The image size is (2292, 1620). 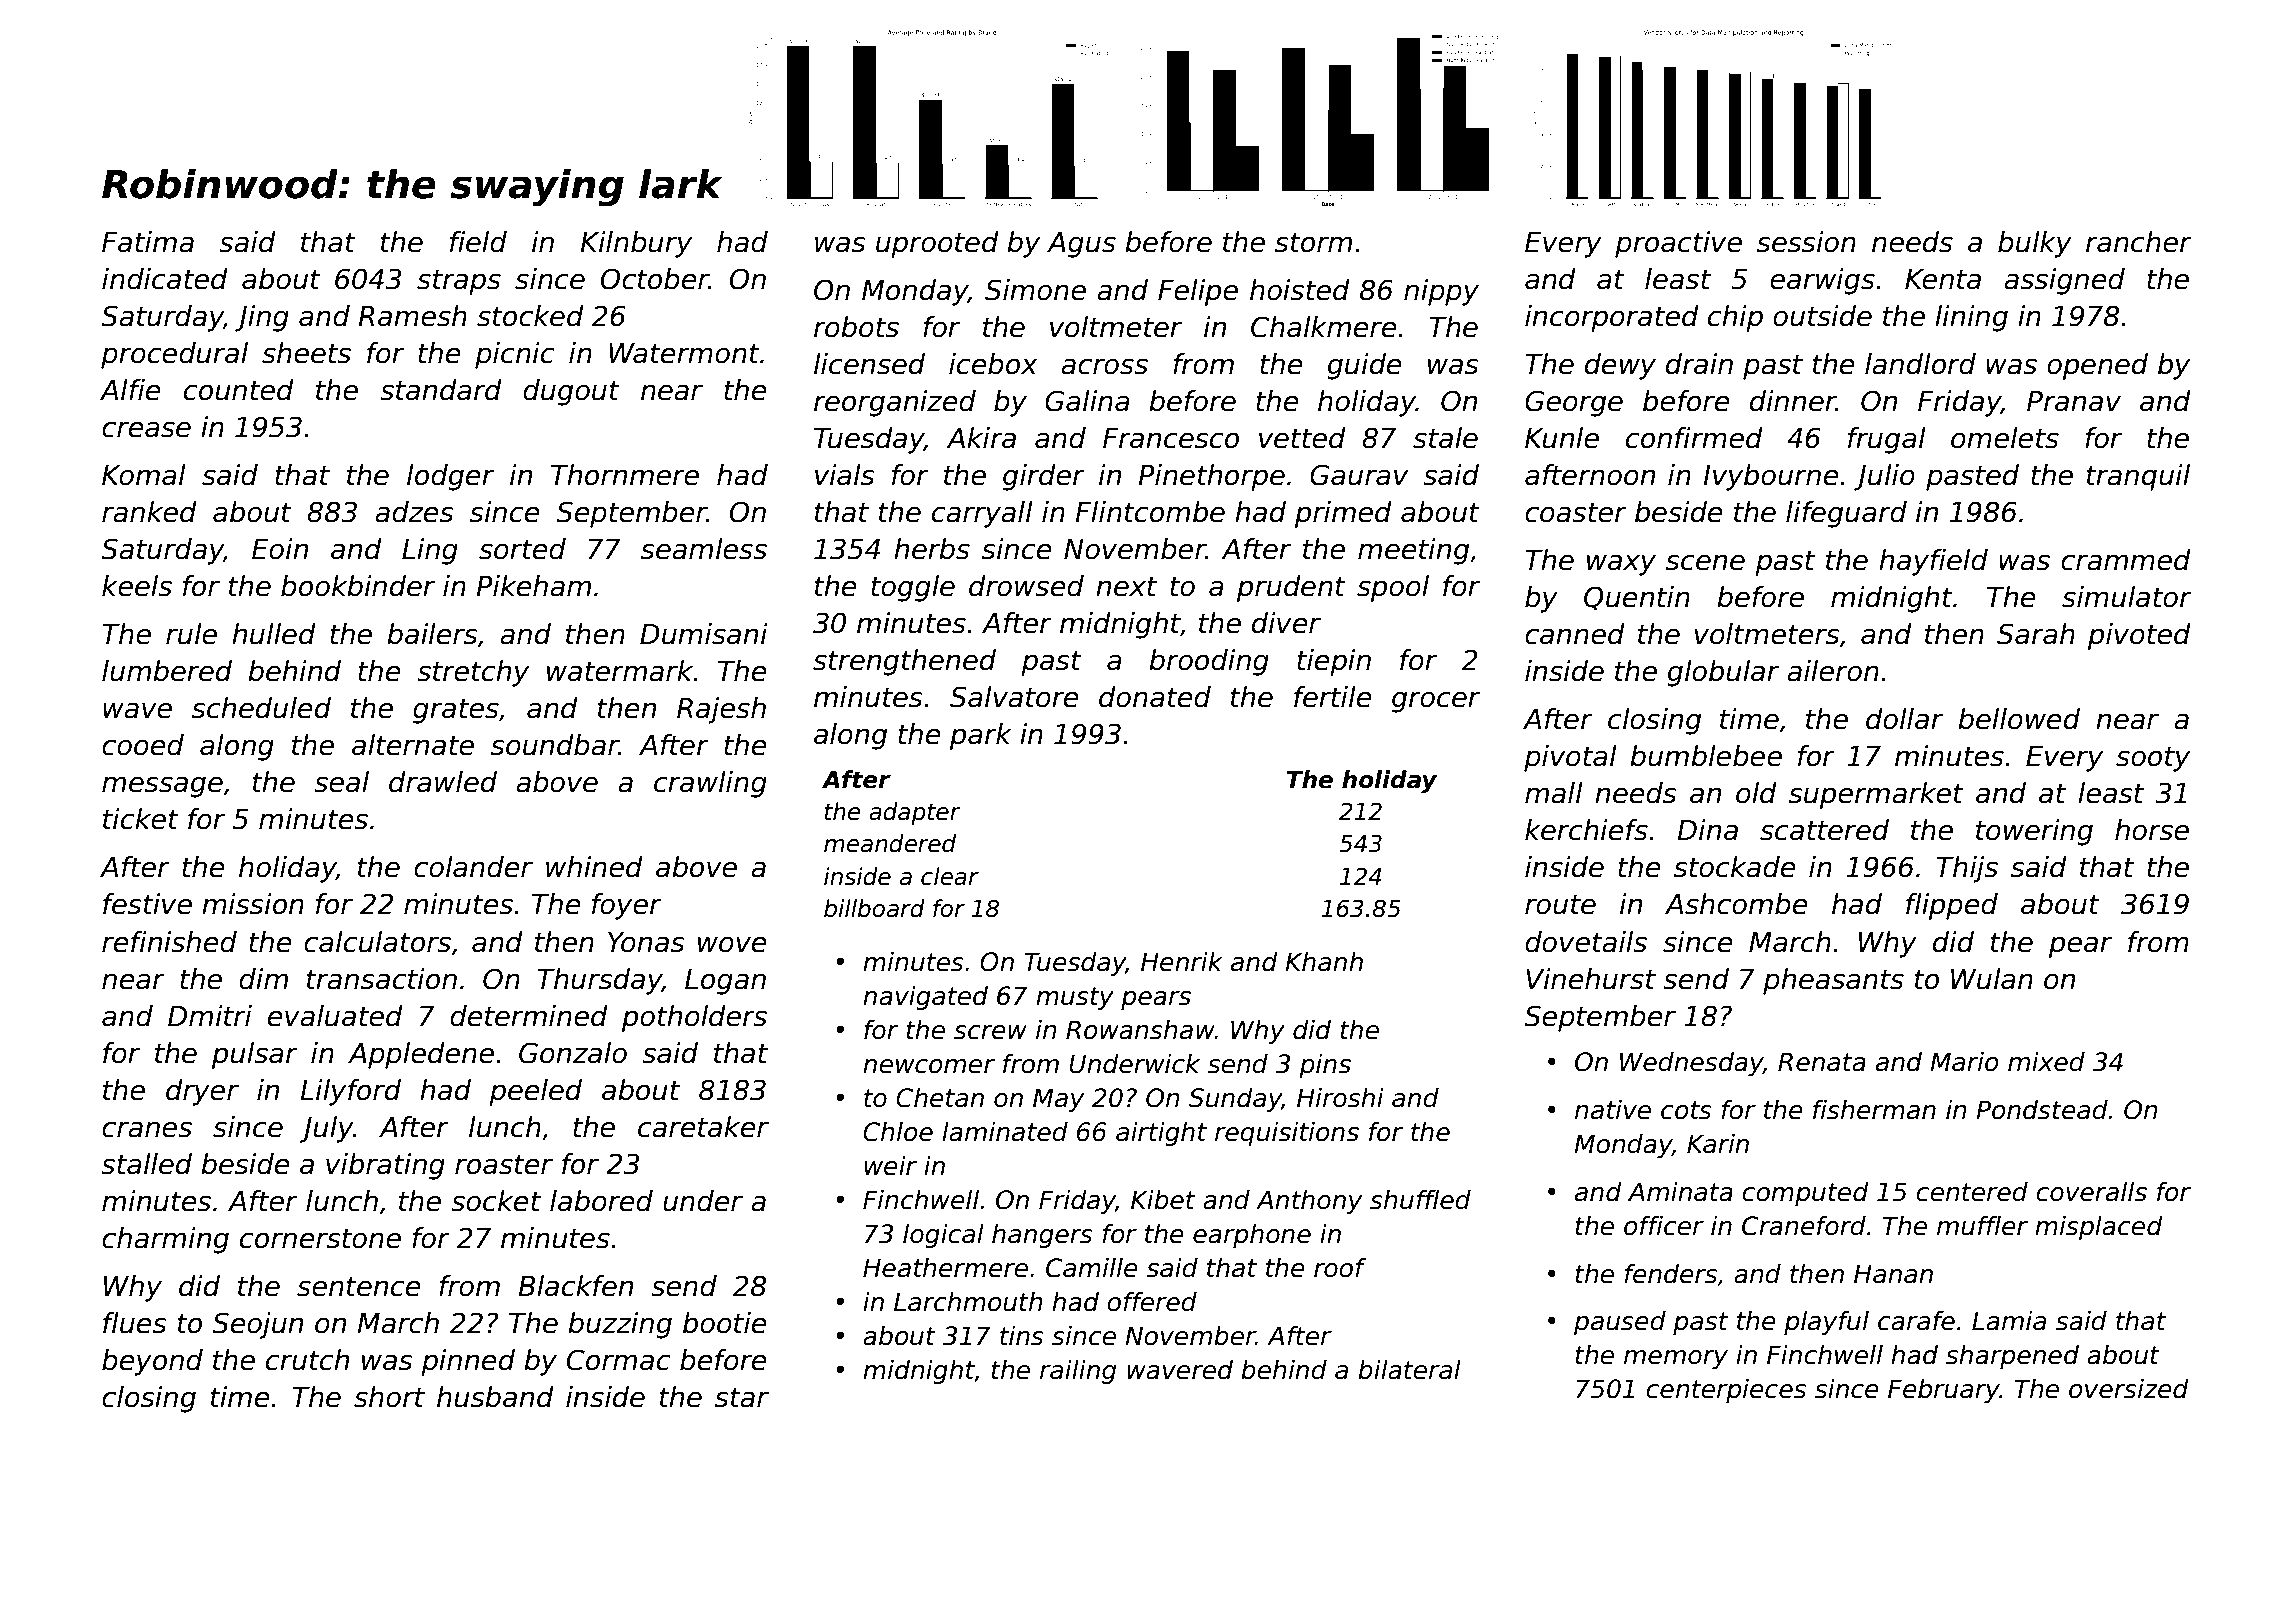 I want to click on Kenta, so click(x=1943, y=279).
